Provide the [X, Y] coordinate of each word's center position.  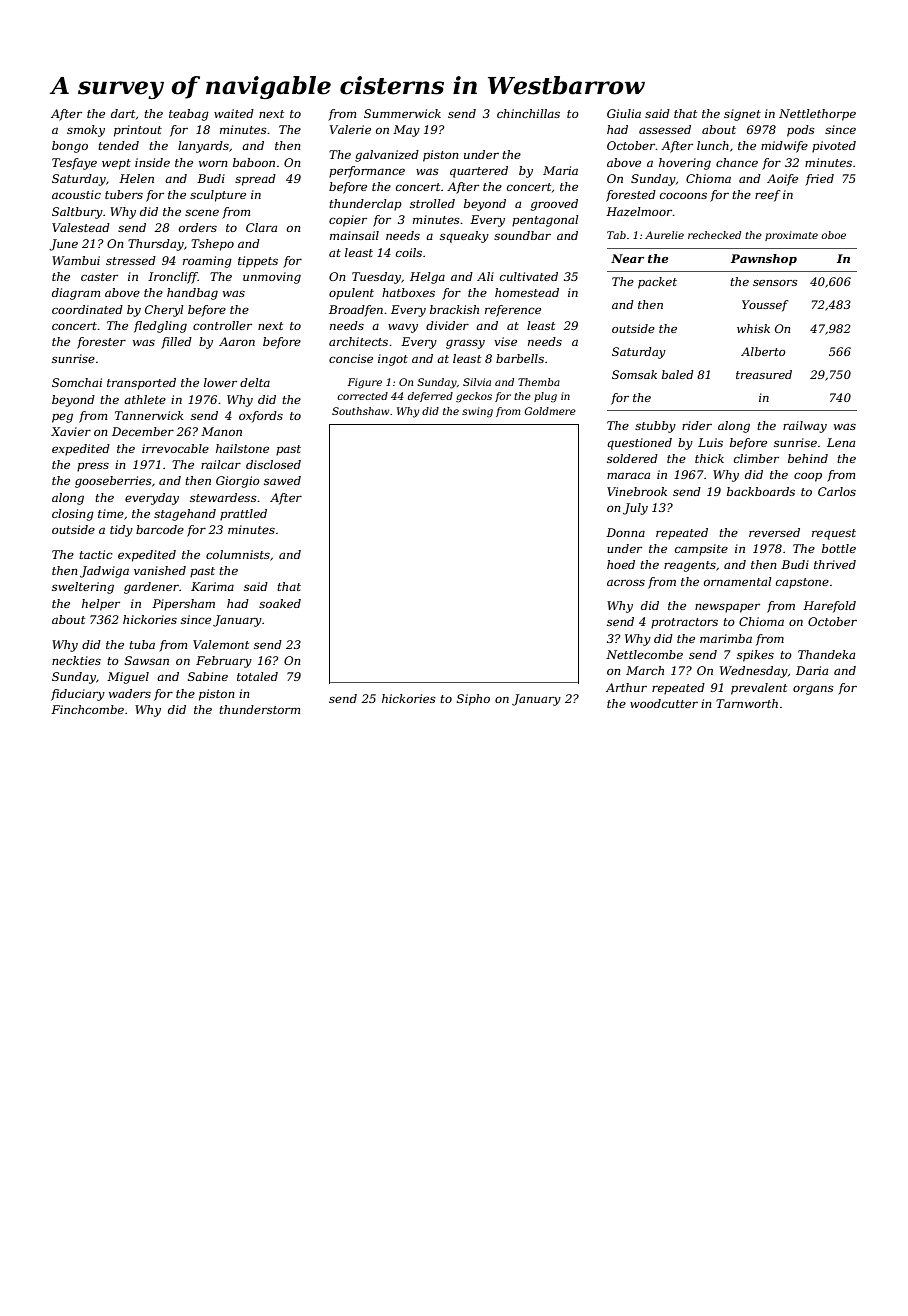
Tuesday [376, 278]
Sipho [473, 700]
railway [805, 427]
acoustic [76, 194]
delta [255, 382]
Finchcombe [87, 709]
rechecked [714, 235]
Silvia [477, 382]
